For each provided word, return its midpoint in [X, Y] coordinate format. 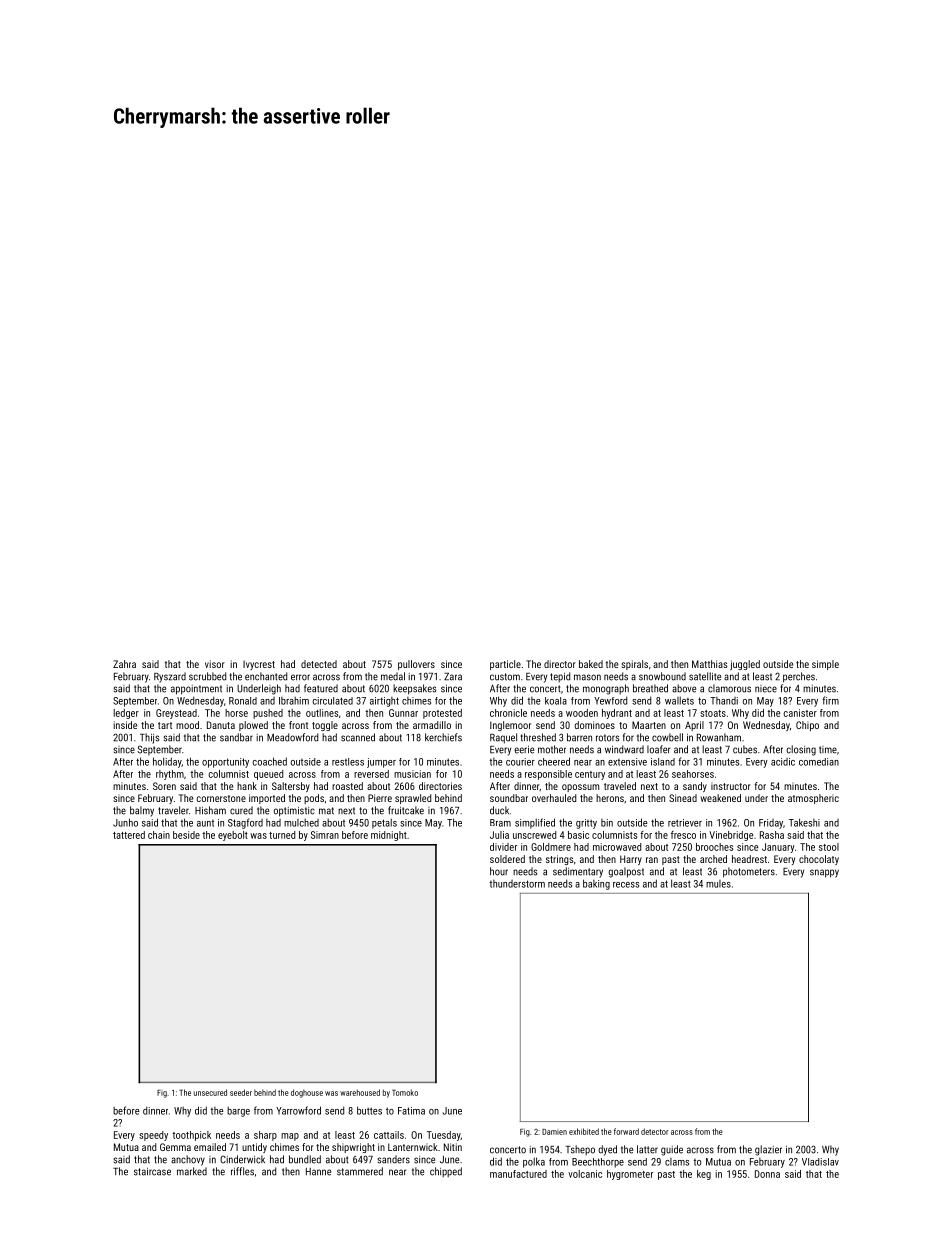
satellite [705, 676]
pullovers [416, 665]
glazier [768, 1150]
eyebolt [233, 836]
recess [626, 885]
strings [560, 860]
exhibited [584, 1131]
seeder [241, 1092]
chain [159, 835]
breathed [650, 688]
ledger [126, 714]
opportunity [225, 763]
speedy [153, 1136]
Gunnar [403, 713]
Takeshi [804, 822]
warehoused [360, 1092]
